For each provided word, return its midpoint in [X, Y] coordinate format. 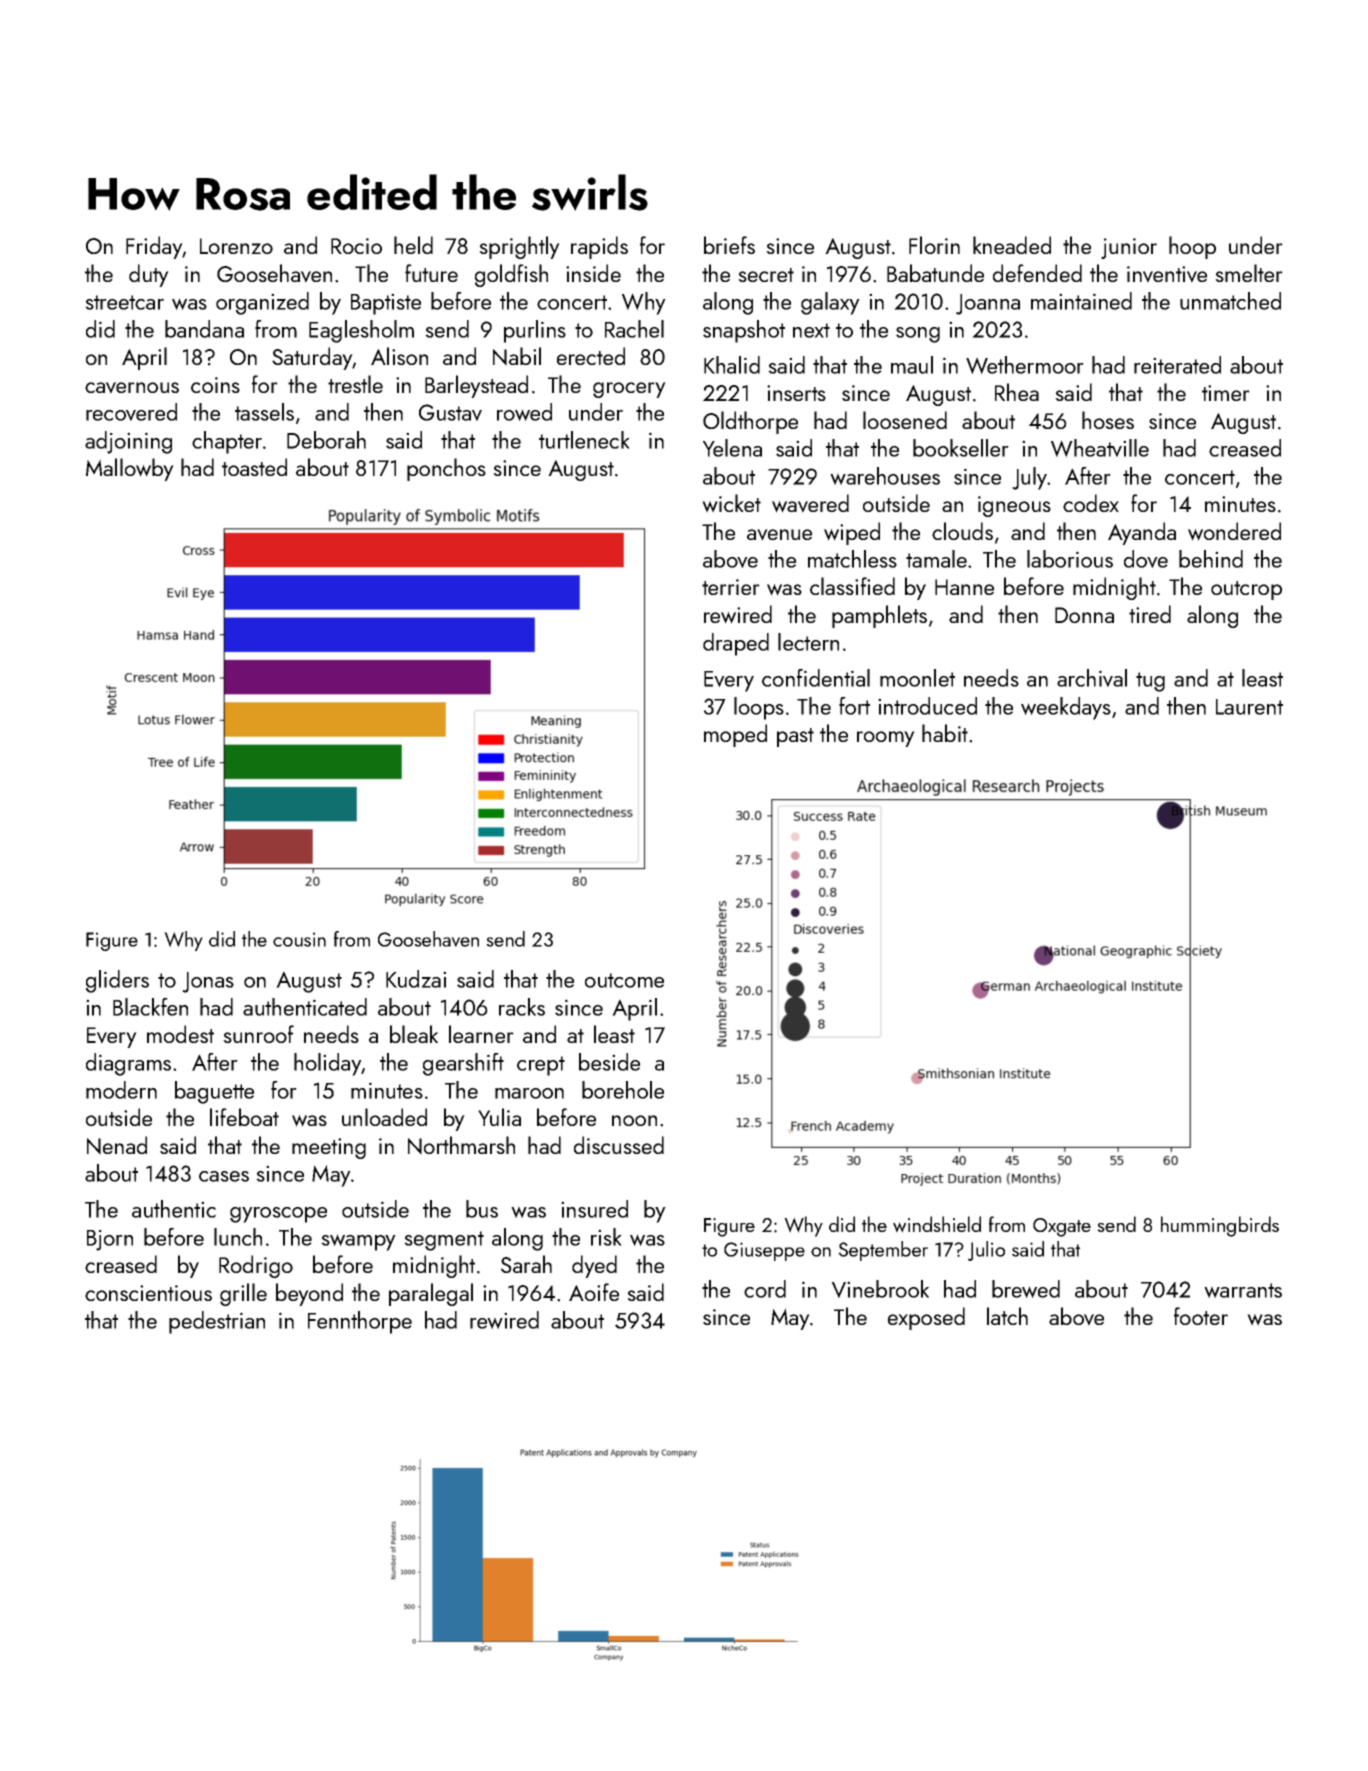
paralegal [431, 1294]
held [413, 245]
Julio [986, 1251]
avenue [779, 535]
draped [736, 644]
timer [1226, 393]
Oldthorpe [750, 422]
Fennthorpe [360, 1322]
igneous [1014, 506]
